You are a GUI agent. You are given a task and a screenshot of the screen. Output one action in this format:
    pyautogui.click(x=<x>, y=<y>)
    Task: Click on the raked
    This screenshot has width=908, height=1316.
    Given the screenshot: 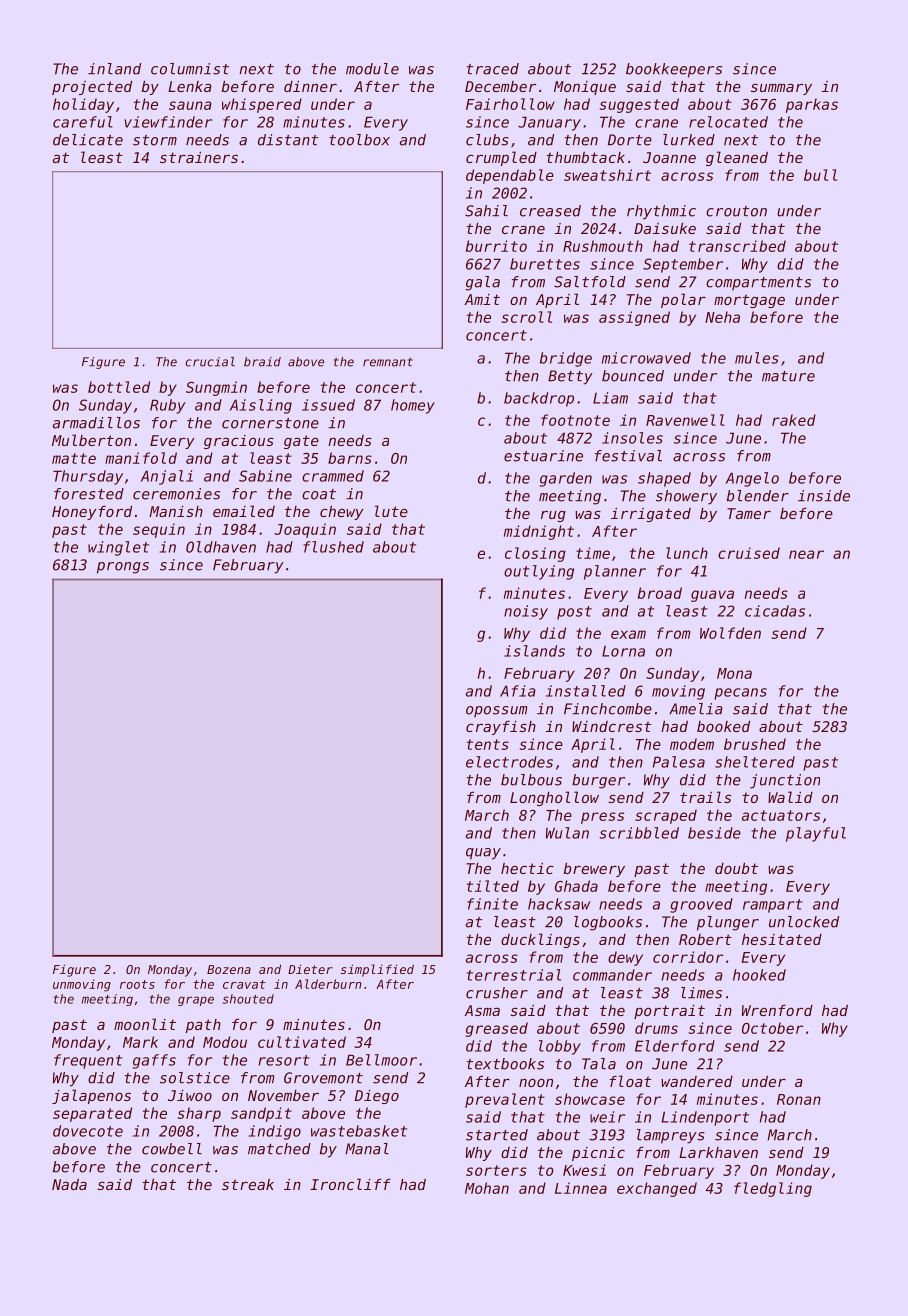 What is the action you would take?
    pyautogui.click(x=794, y=420)
